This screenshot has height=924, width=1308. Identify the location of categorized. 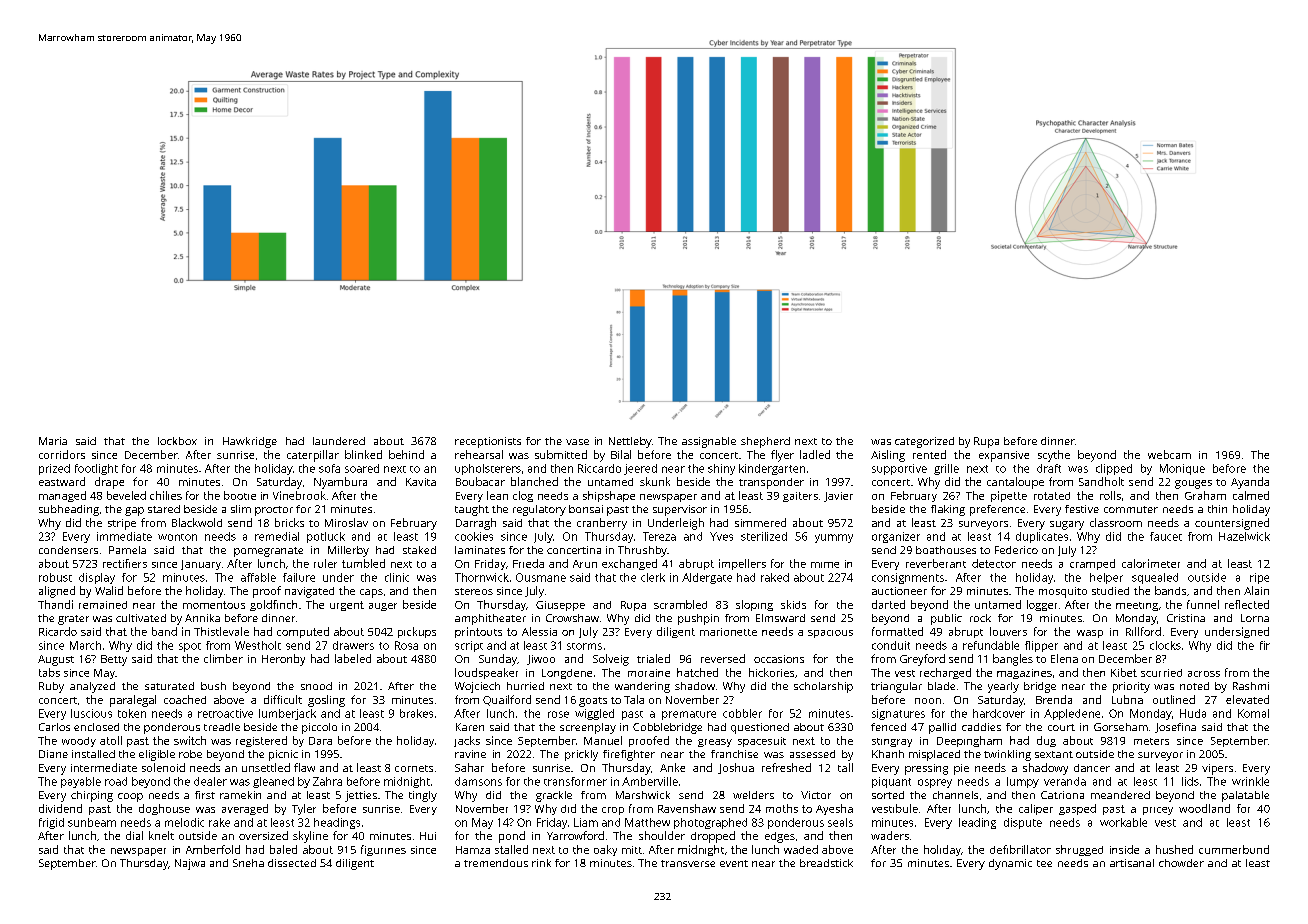
(924, 442).
